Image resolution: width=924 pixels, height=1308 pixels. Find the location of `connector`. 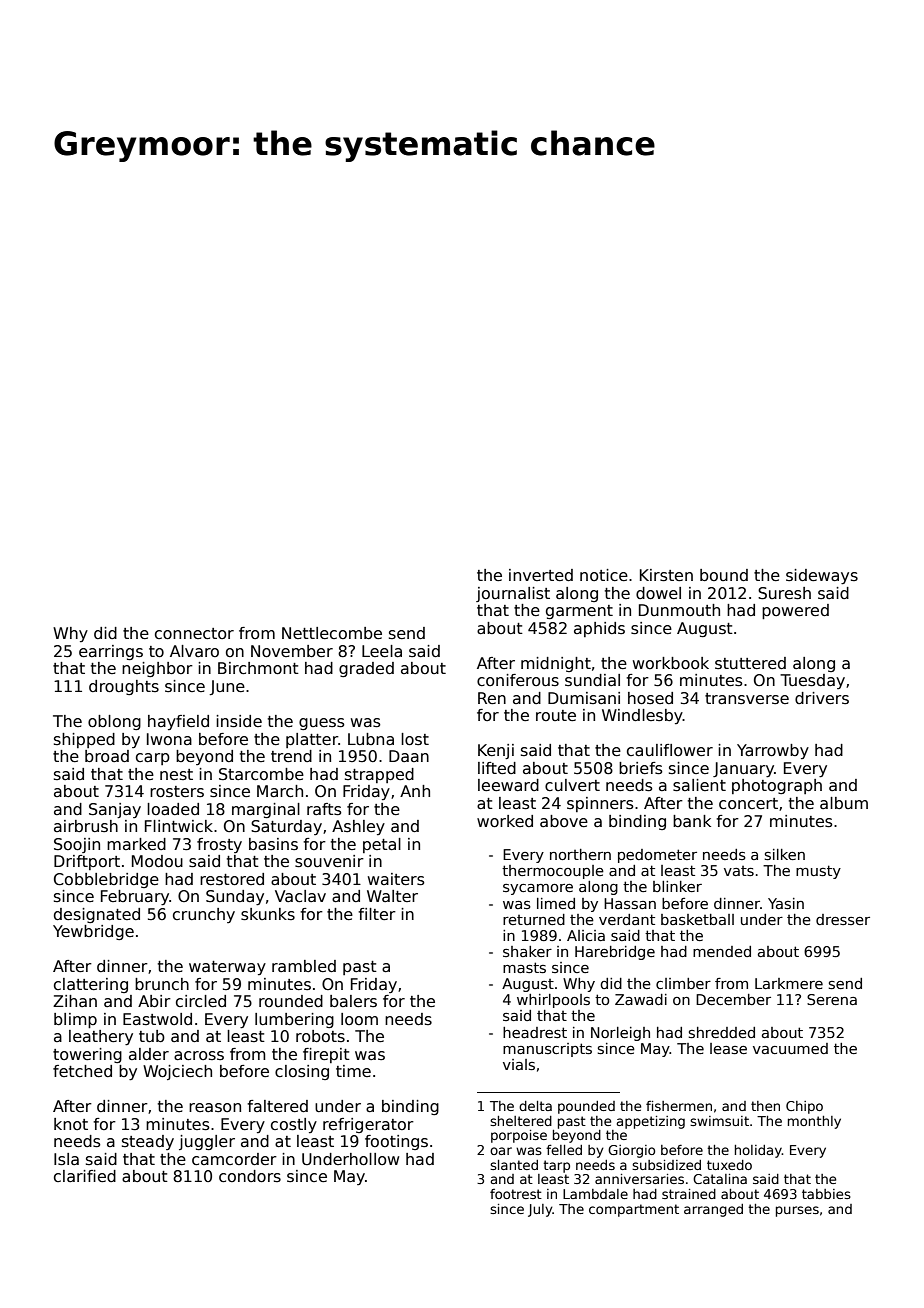

connector is located at coordinates (194, 634).
